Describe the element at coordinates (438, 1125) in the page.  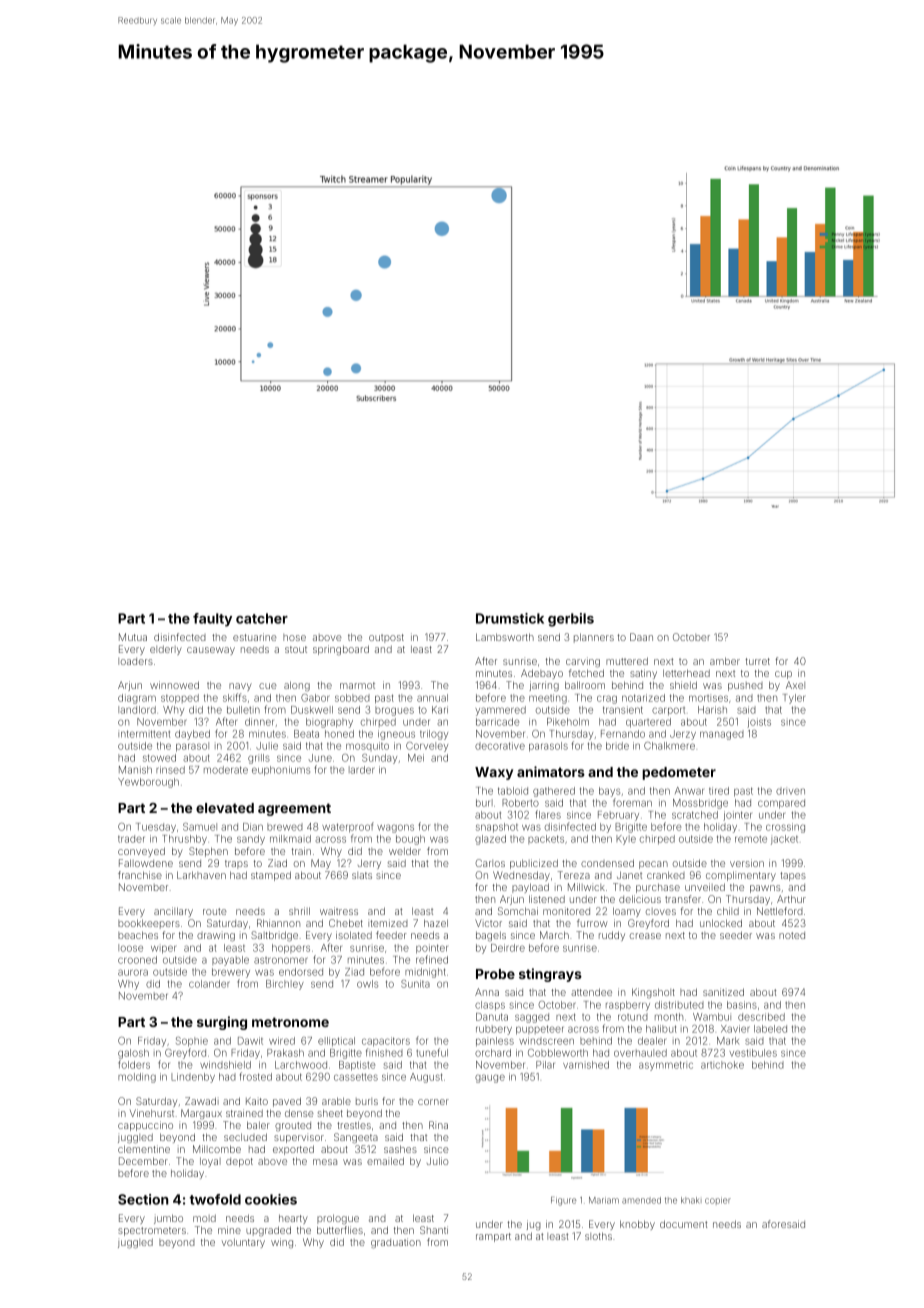
I see `Rina` at that location.
